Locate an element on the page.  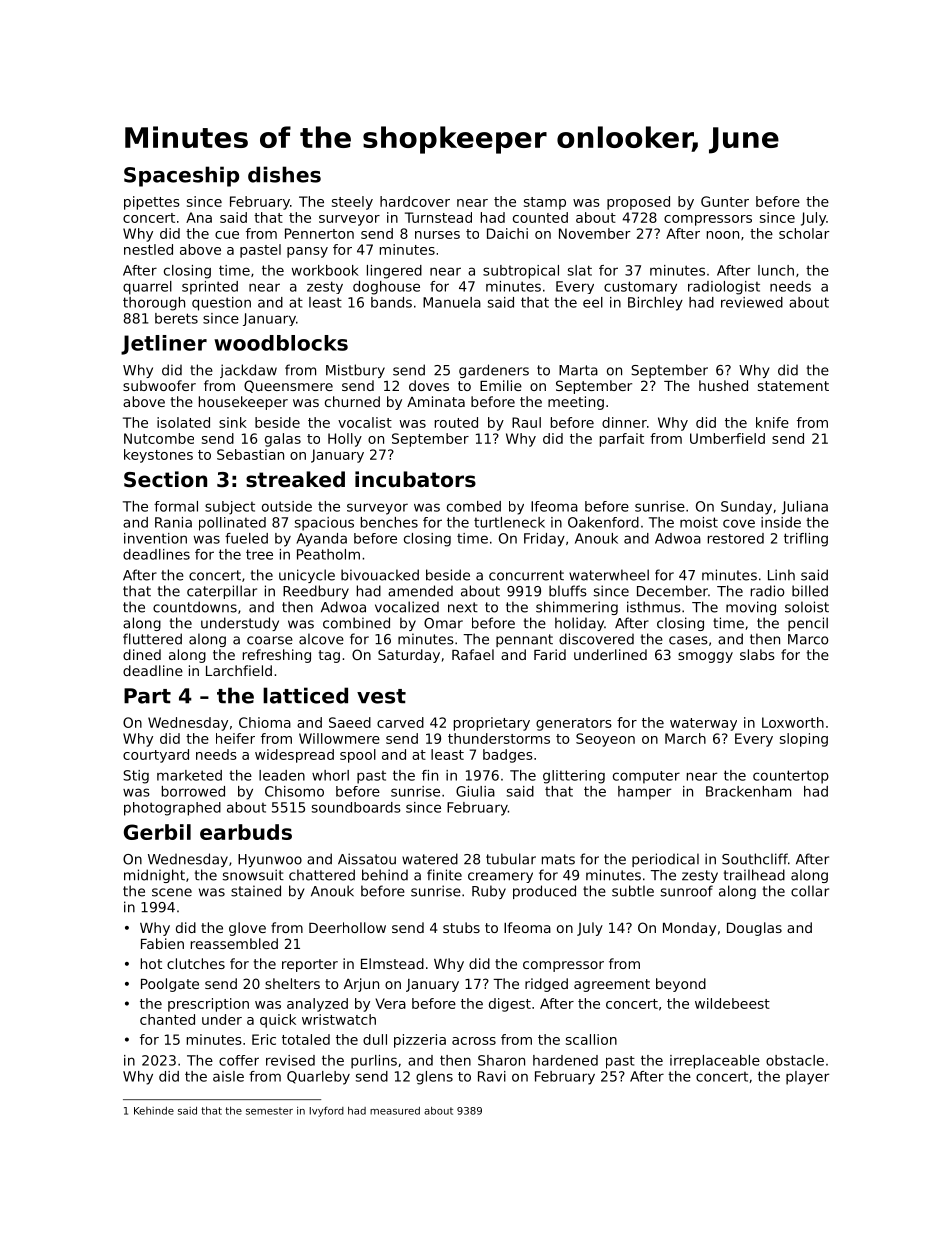
sunroof is located at coordinates (687, 891).
